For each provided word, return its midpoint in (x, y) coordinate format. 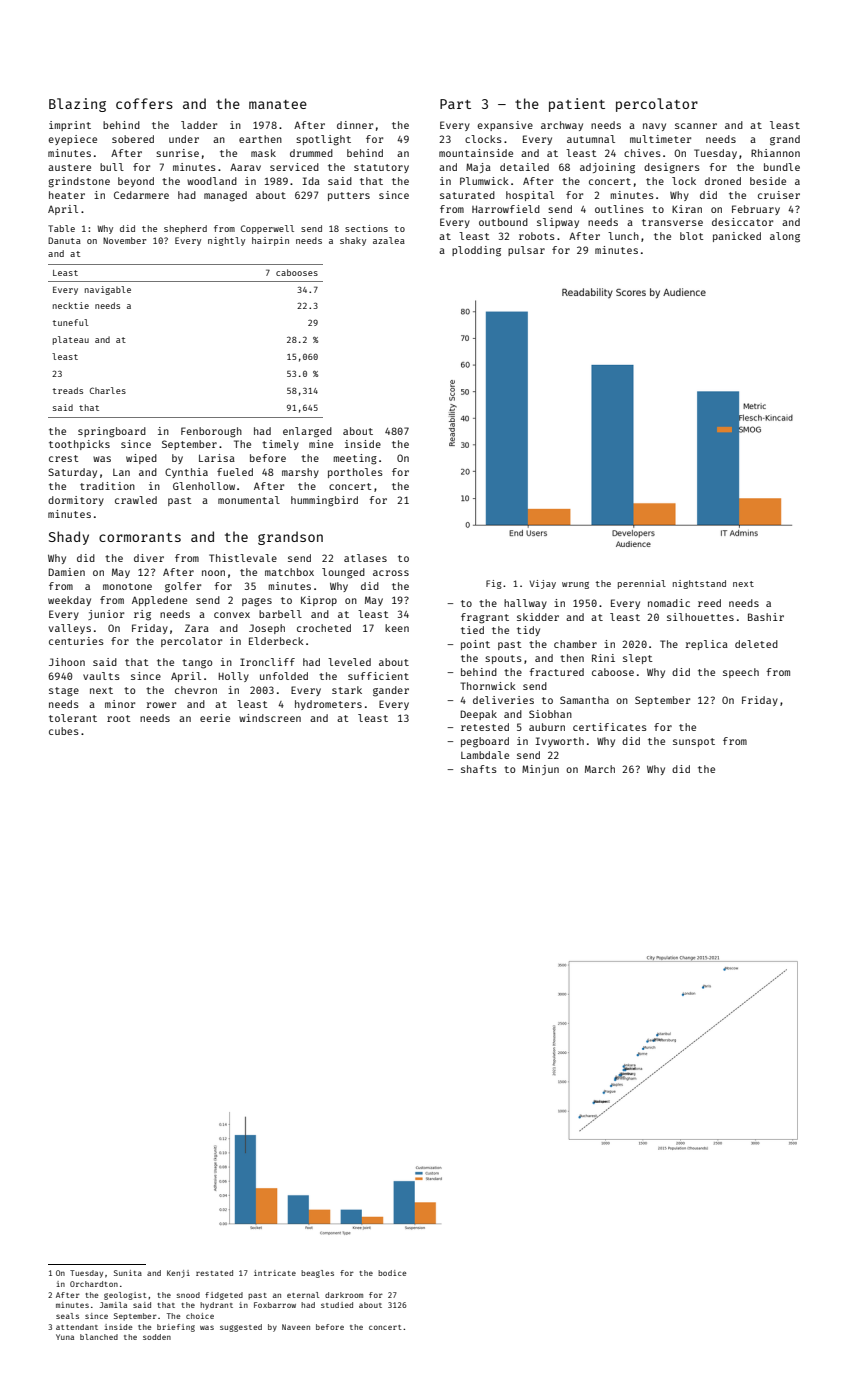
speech (741, 673)
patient (577, 105)
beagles (317, 1274)
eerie (215, 718)
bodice (392, 1273)
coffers (144, 103)
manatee (278, 104)
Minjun (540, 770)
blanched (99, 1337)
